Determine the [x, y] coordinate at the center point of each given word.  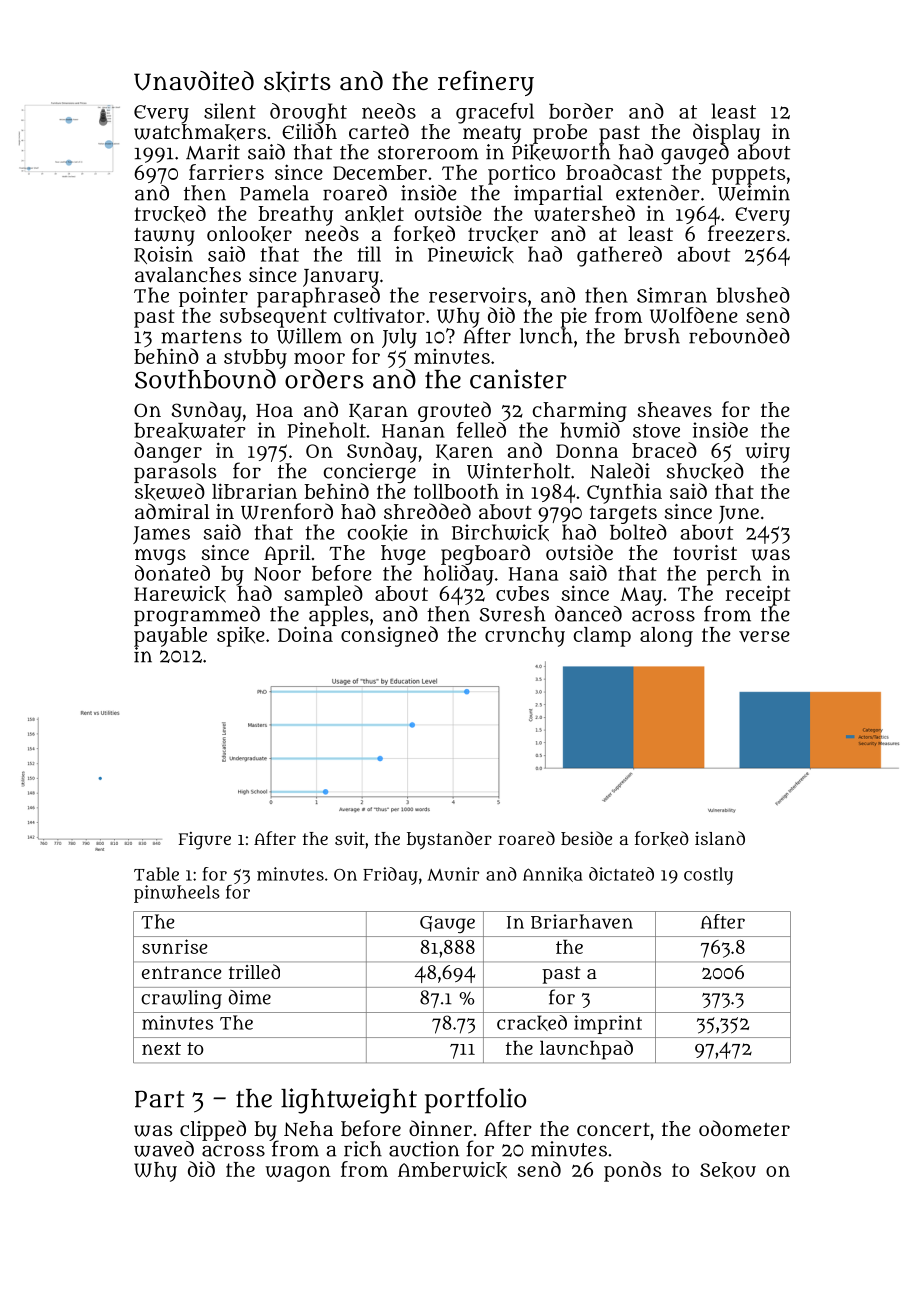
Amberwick [452, 1170]
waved [164, 1149]
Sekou [728, 1170]
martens [201, 337]
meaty [492, 134]
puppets [748, 175]
